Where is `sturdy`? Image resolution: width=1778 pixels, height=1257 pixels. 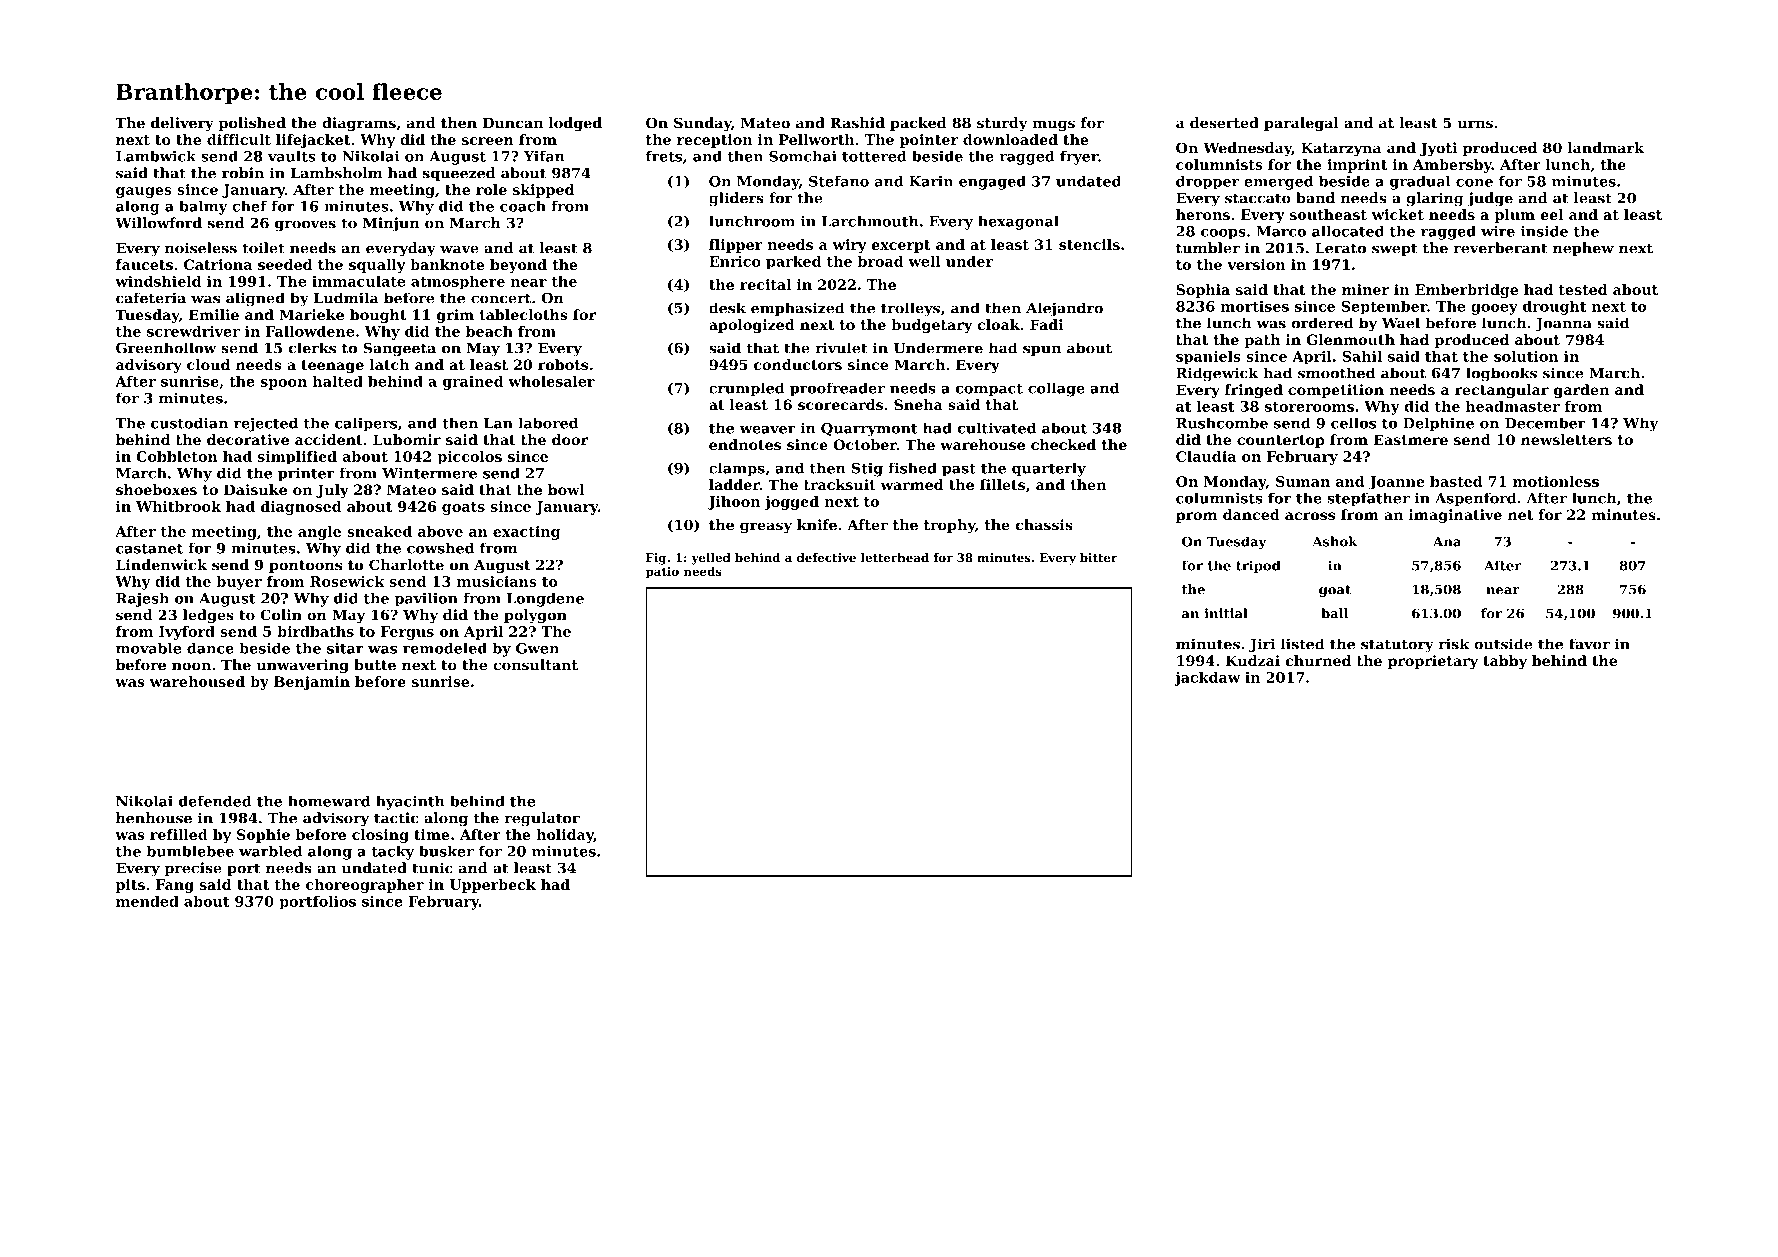 sturdy is located at coordinates (1002, 124).
